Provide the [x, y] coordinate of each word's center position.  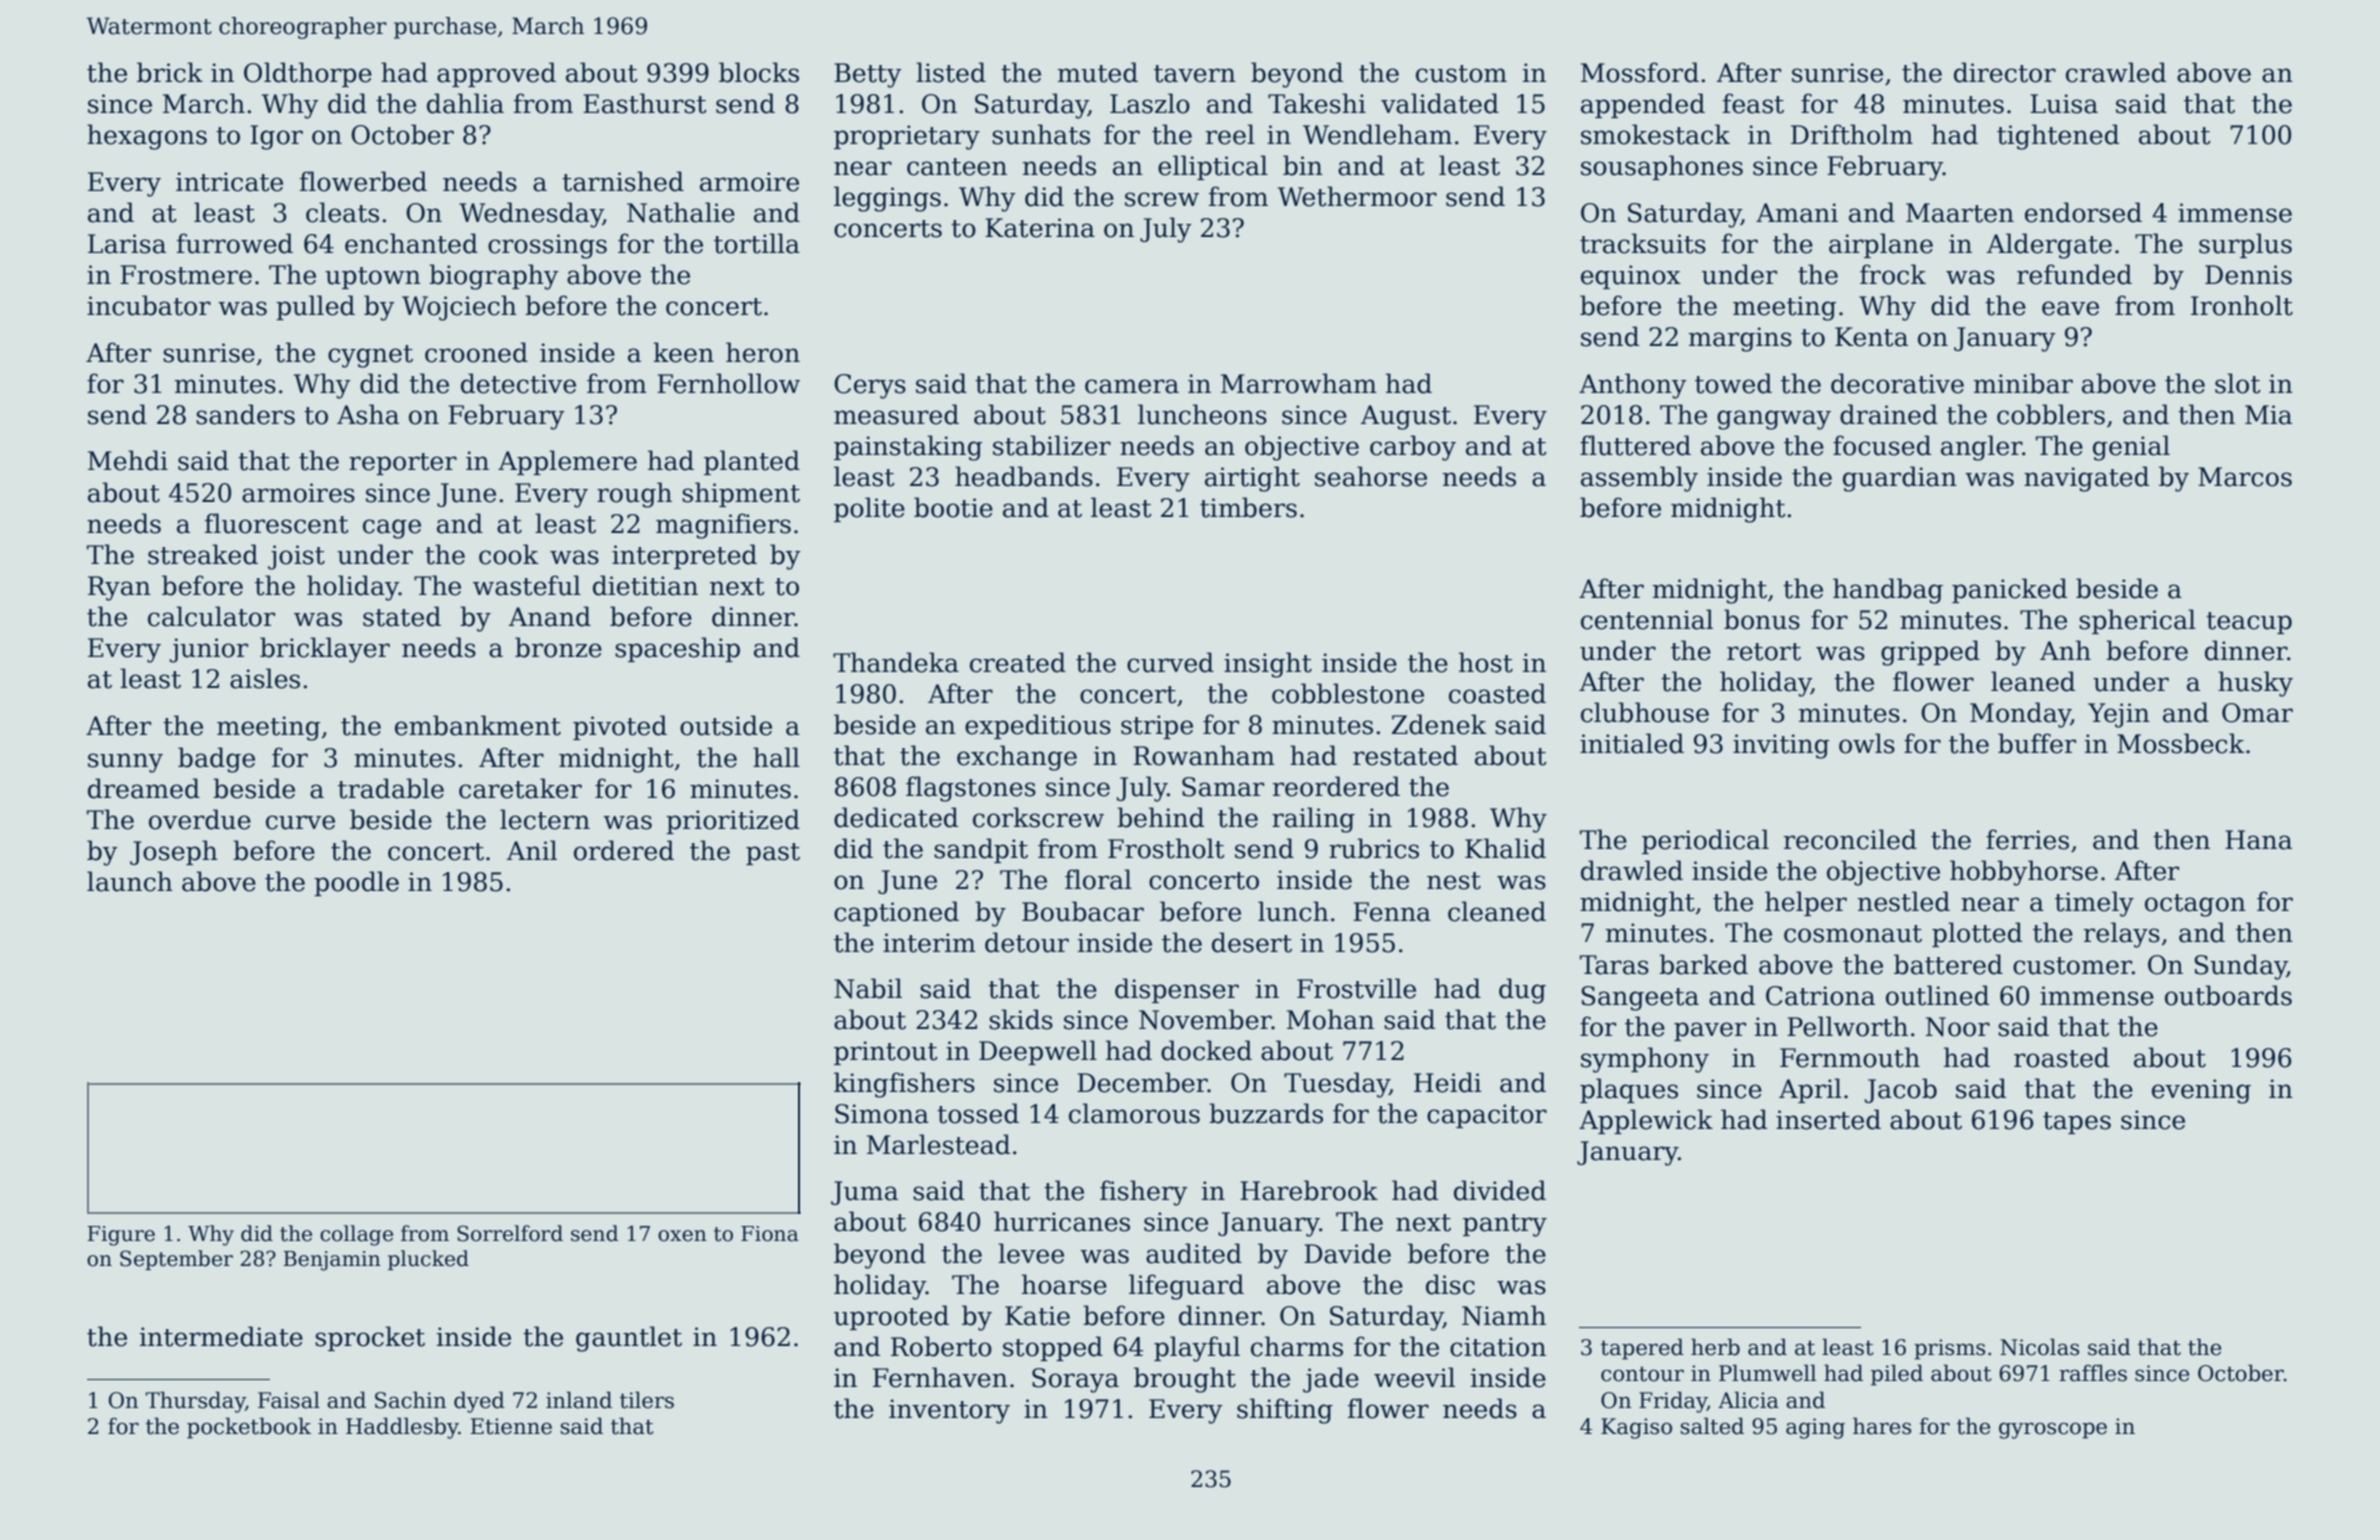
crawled [2116, 72]
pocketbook [249, 1428]
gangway [1774, 420]
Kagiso [1636, 1428]
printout [886, 1053]
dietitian [645, 585]
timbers [1248, 507]
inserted [1828, 1119]
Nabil [868, 988]
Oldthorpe [308, 74]
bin [1303, 165]
